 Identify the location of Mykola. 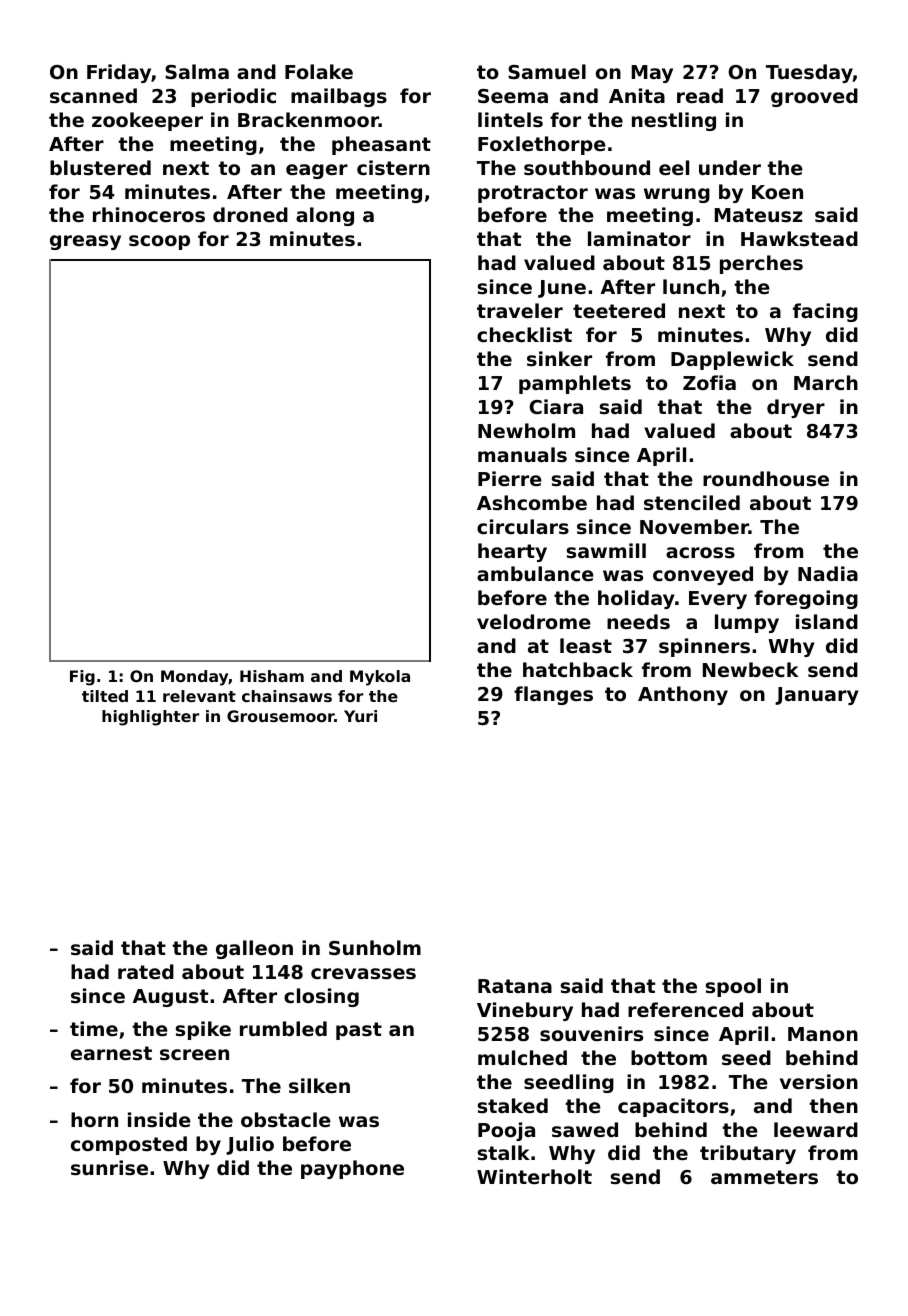
(380, 678).
